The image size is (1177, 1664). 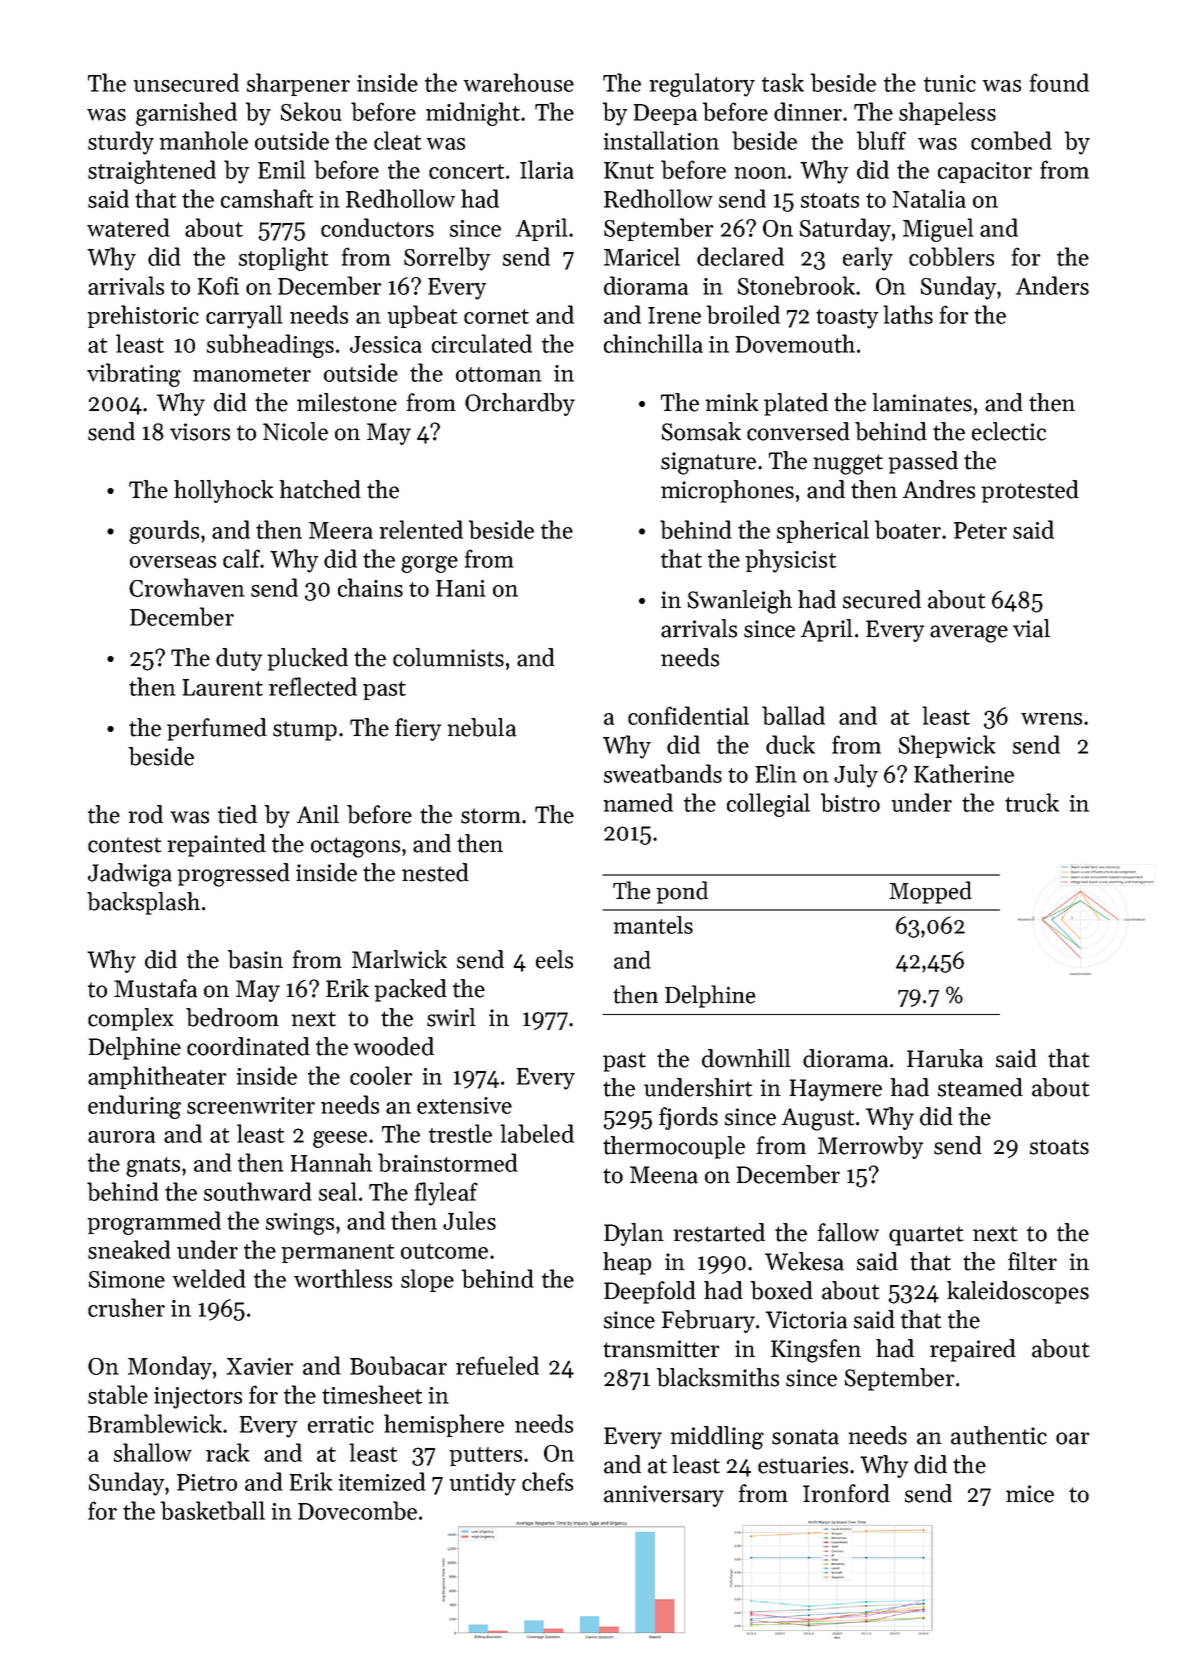 What do you see at coordinates (284, 259) in the image?
I see `stoplight` at bounding box center [284, 259].
